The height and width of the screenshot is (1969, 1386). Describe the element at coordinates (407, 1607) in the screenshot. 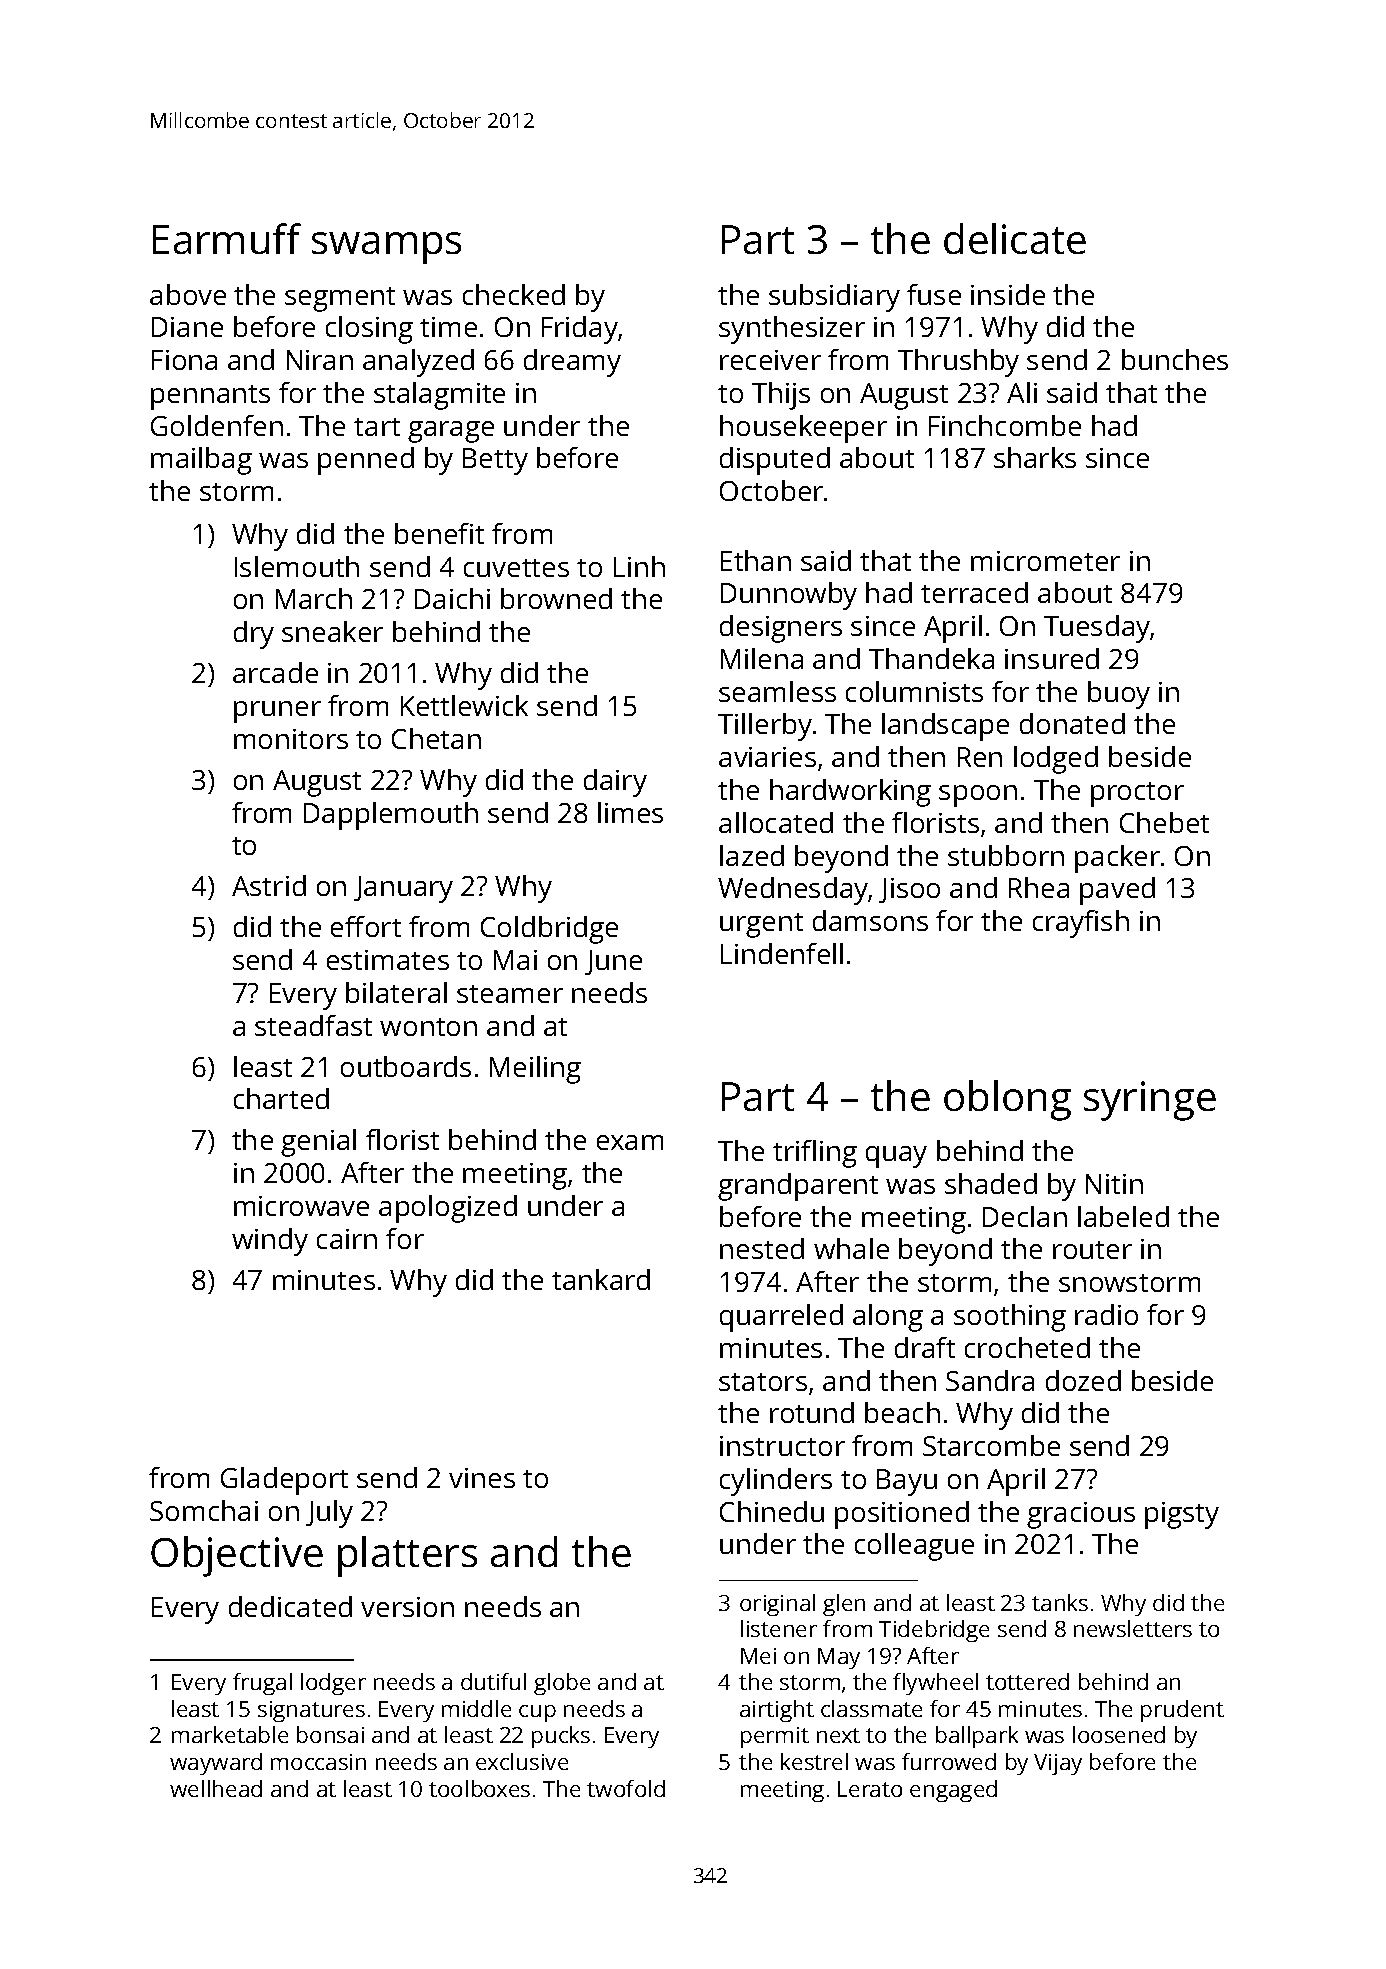

I see `version` at that location.
